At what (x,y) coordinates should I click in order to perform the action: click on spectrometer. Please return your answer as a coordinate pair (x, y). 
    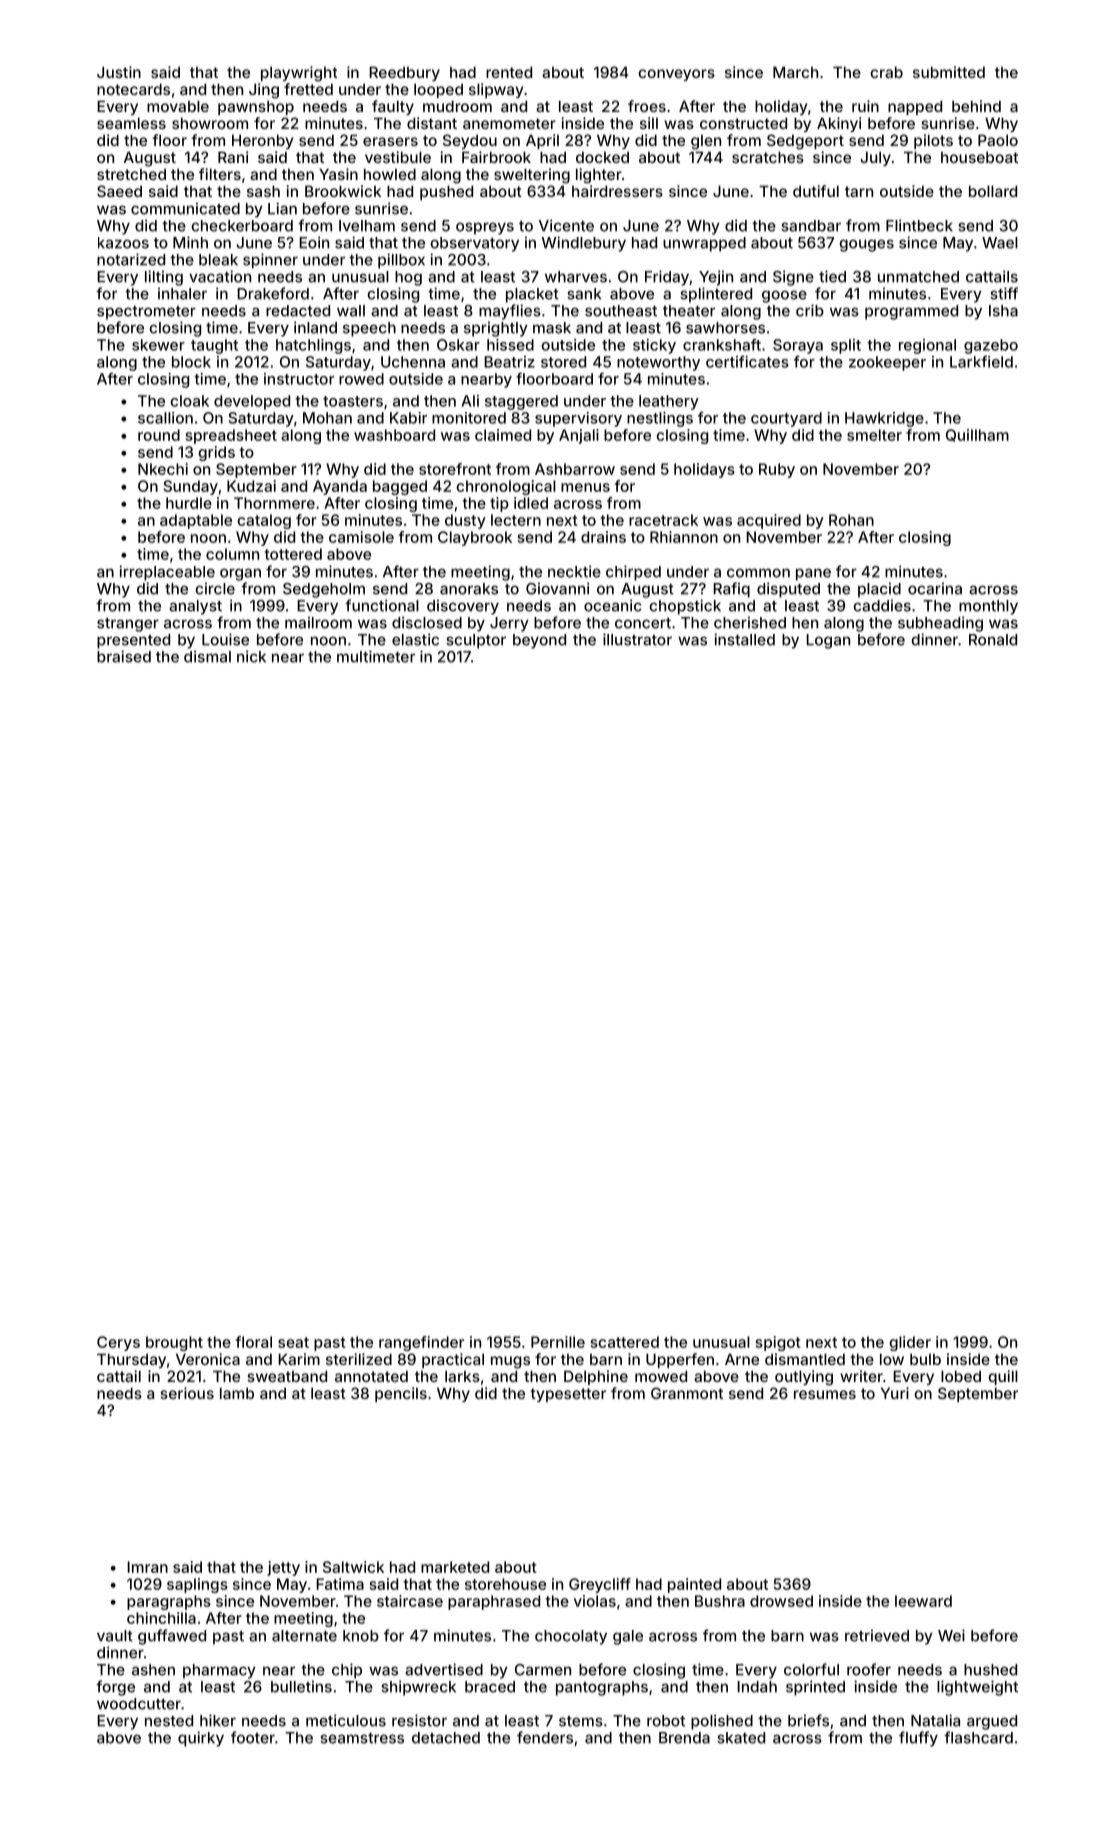
    Looking at the image, I should click on (146, 313).
